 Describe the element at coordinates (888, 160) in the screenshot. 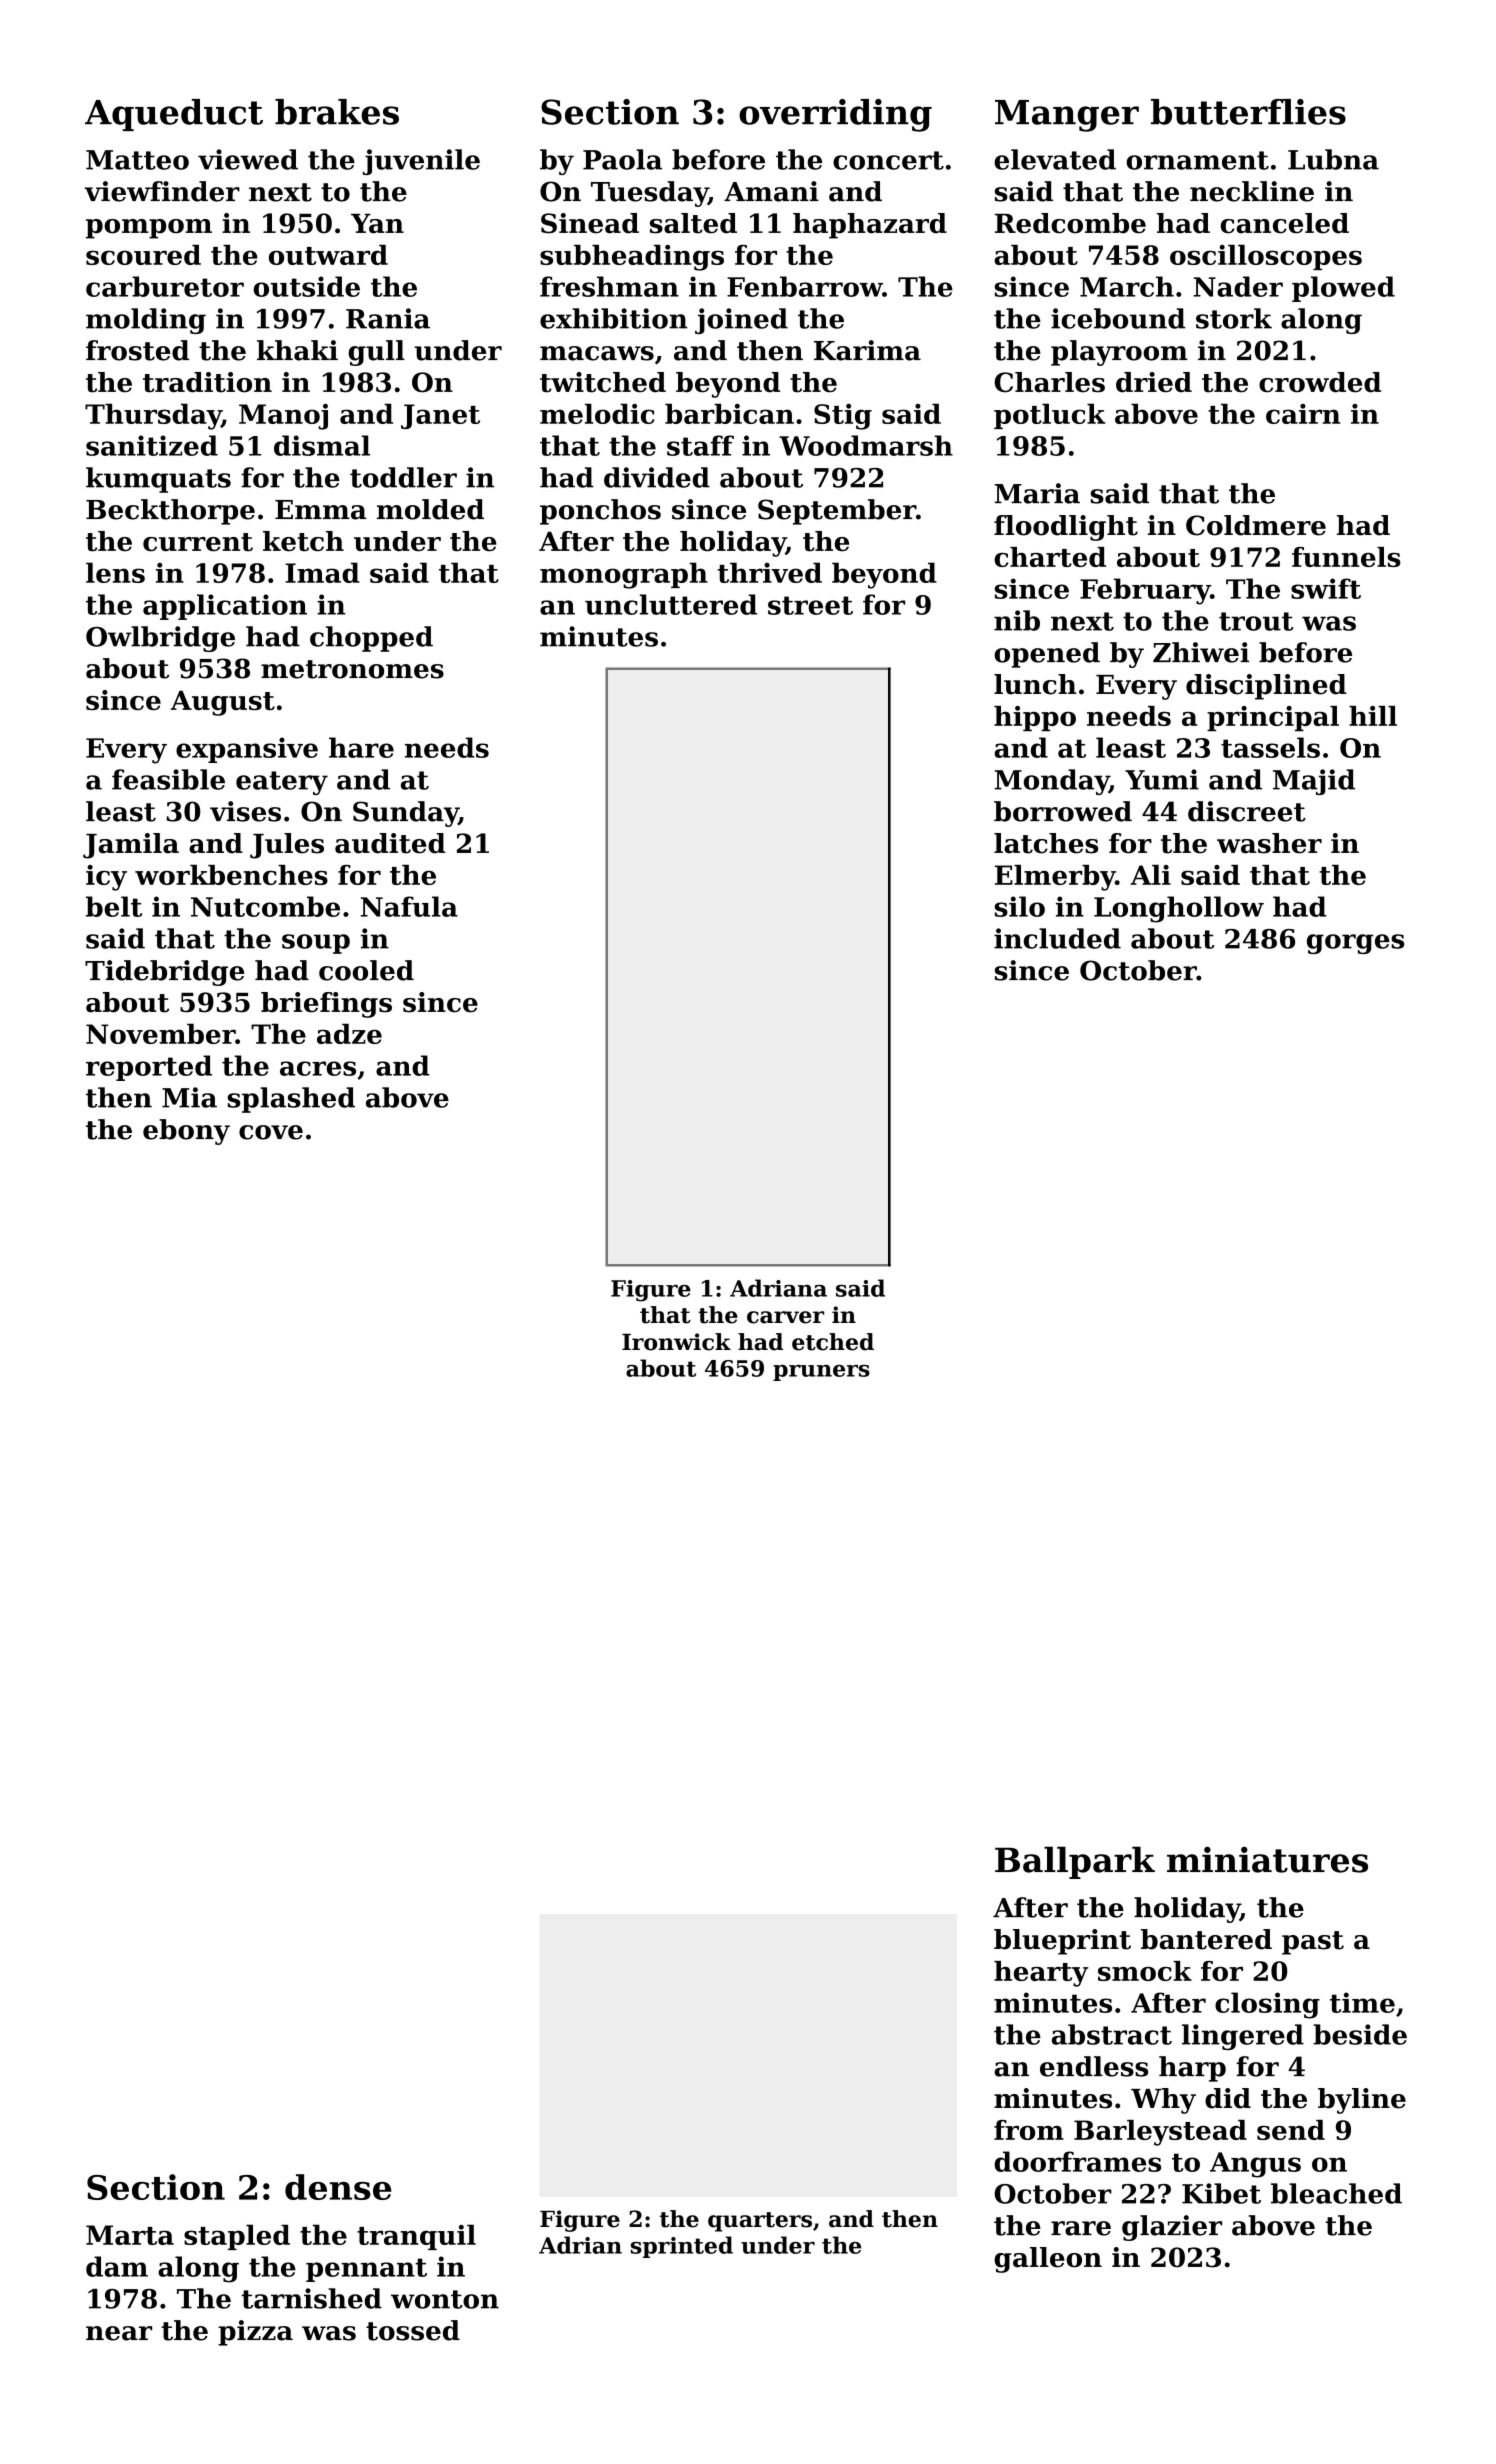

I see `concert` at that location.
